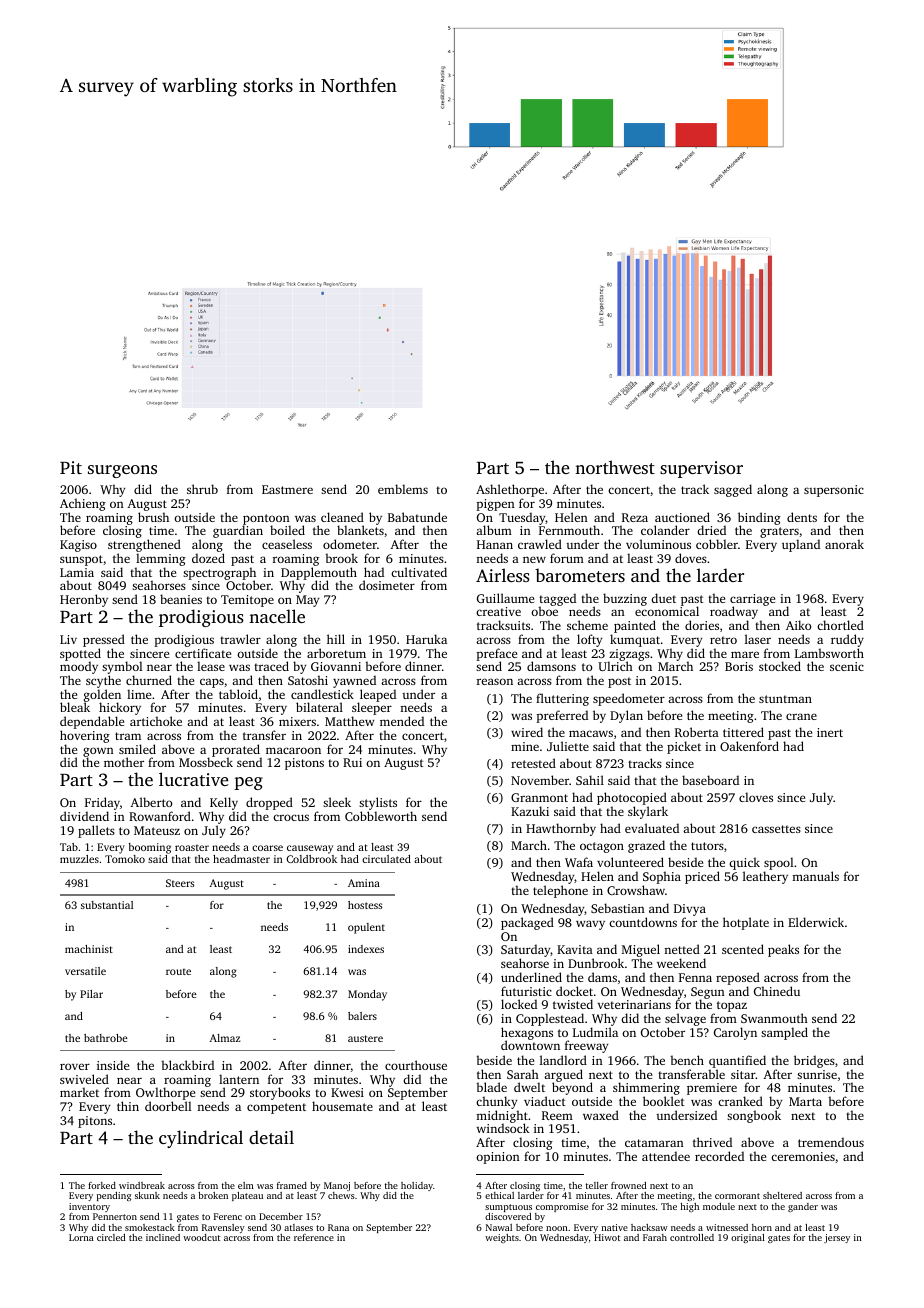 This page has width=924, height=1308. I want to click on blade, so click(491, 1087).
